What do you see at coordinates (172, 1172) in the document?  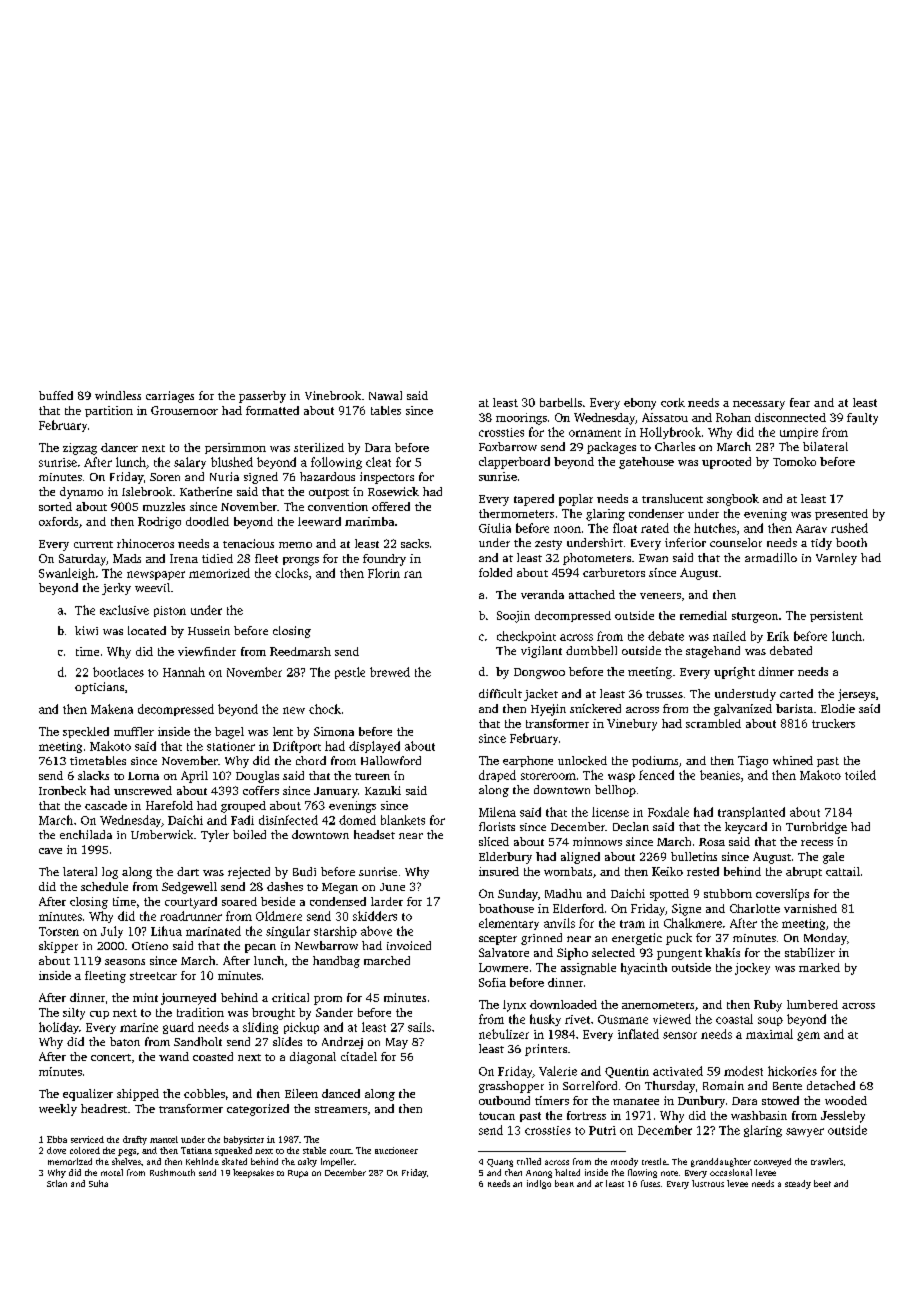 I see `Rushmouth` at bounding box center [172, 1172].
